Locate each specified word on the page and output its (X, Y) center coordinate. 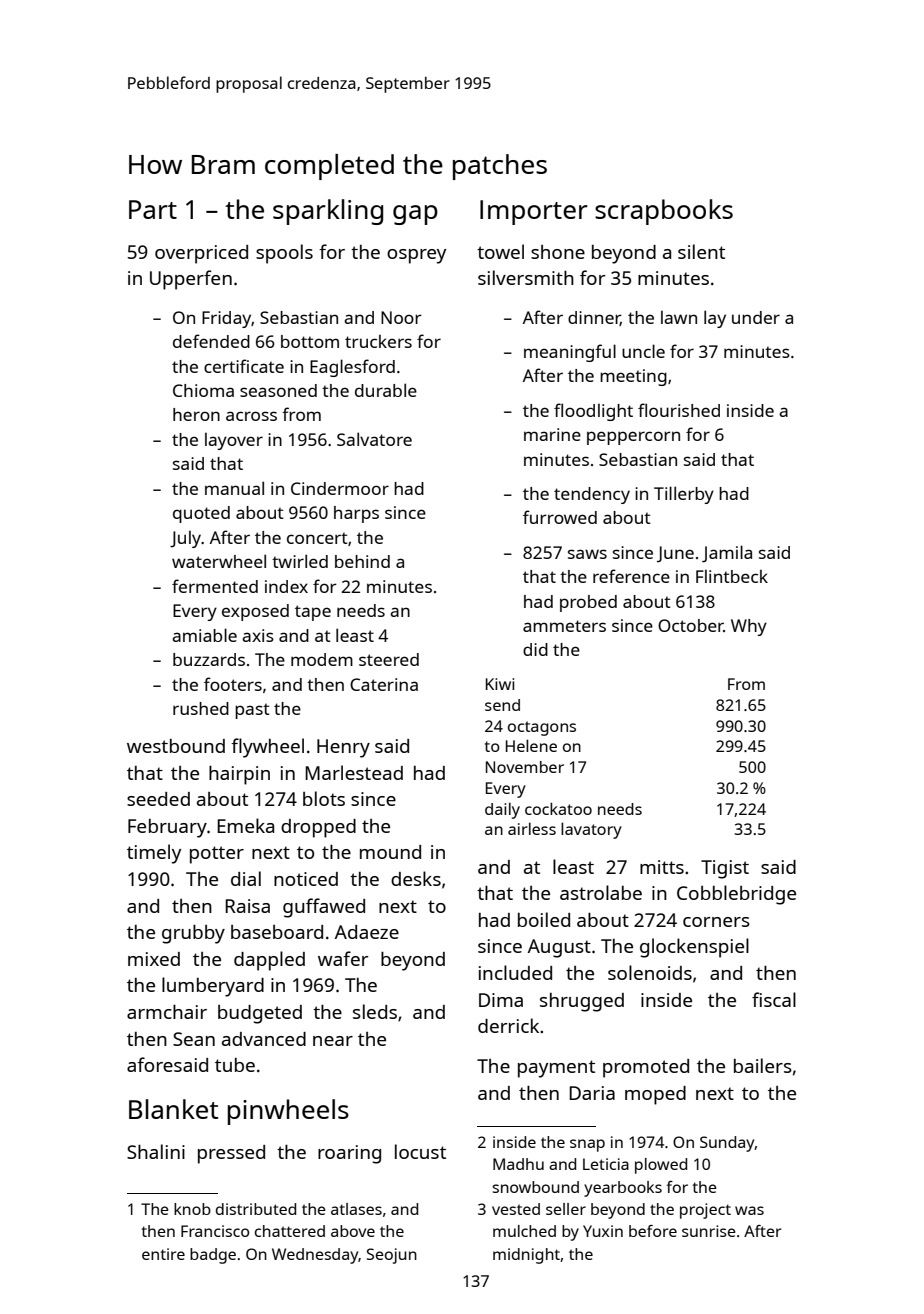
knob (192, 1209)
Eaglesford (352, 368)
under (756, 317)
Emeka (245, 825)
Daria (592, 1093)
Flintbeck (732, 576)
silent (701, 251)
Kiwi (500, 684)
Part (153, 209)
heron (196, 414)
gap (415, 215)
